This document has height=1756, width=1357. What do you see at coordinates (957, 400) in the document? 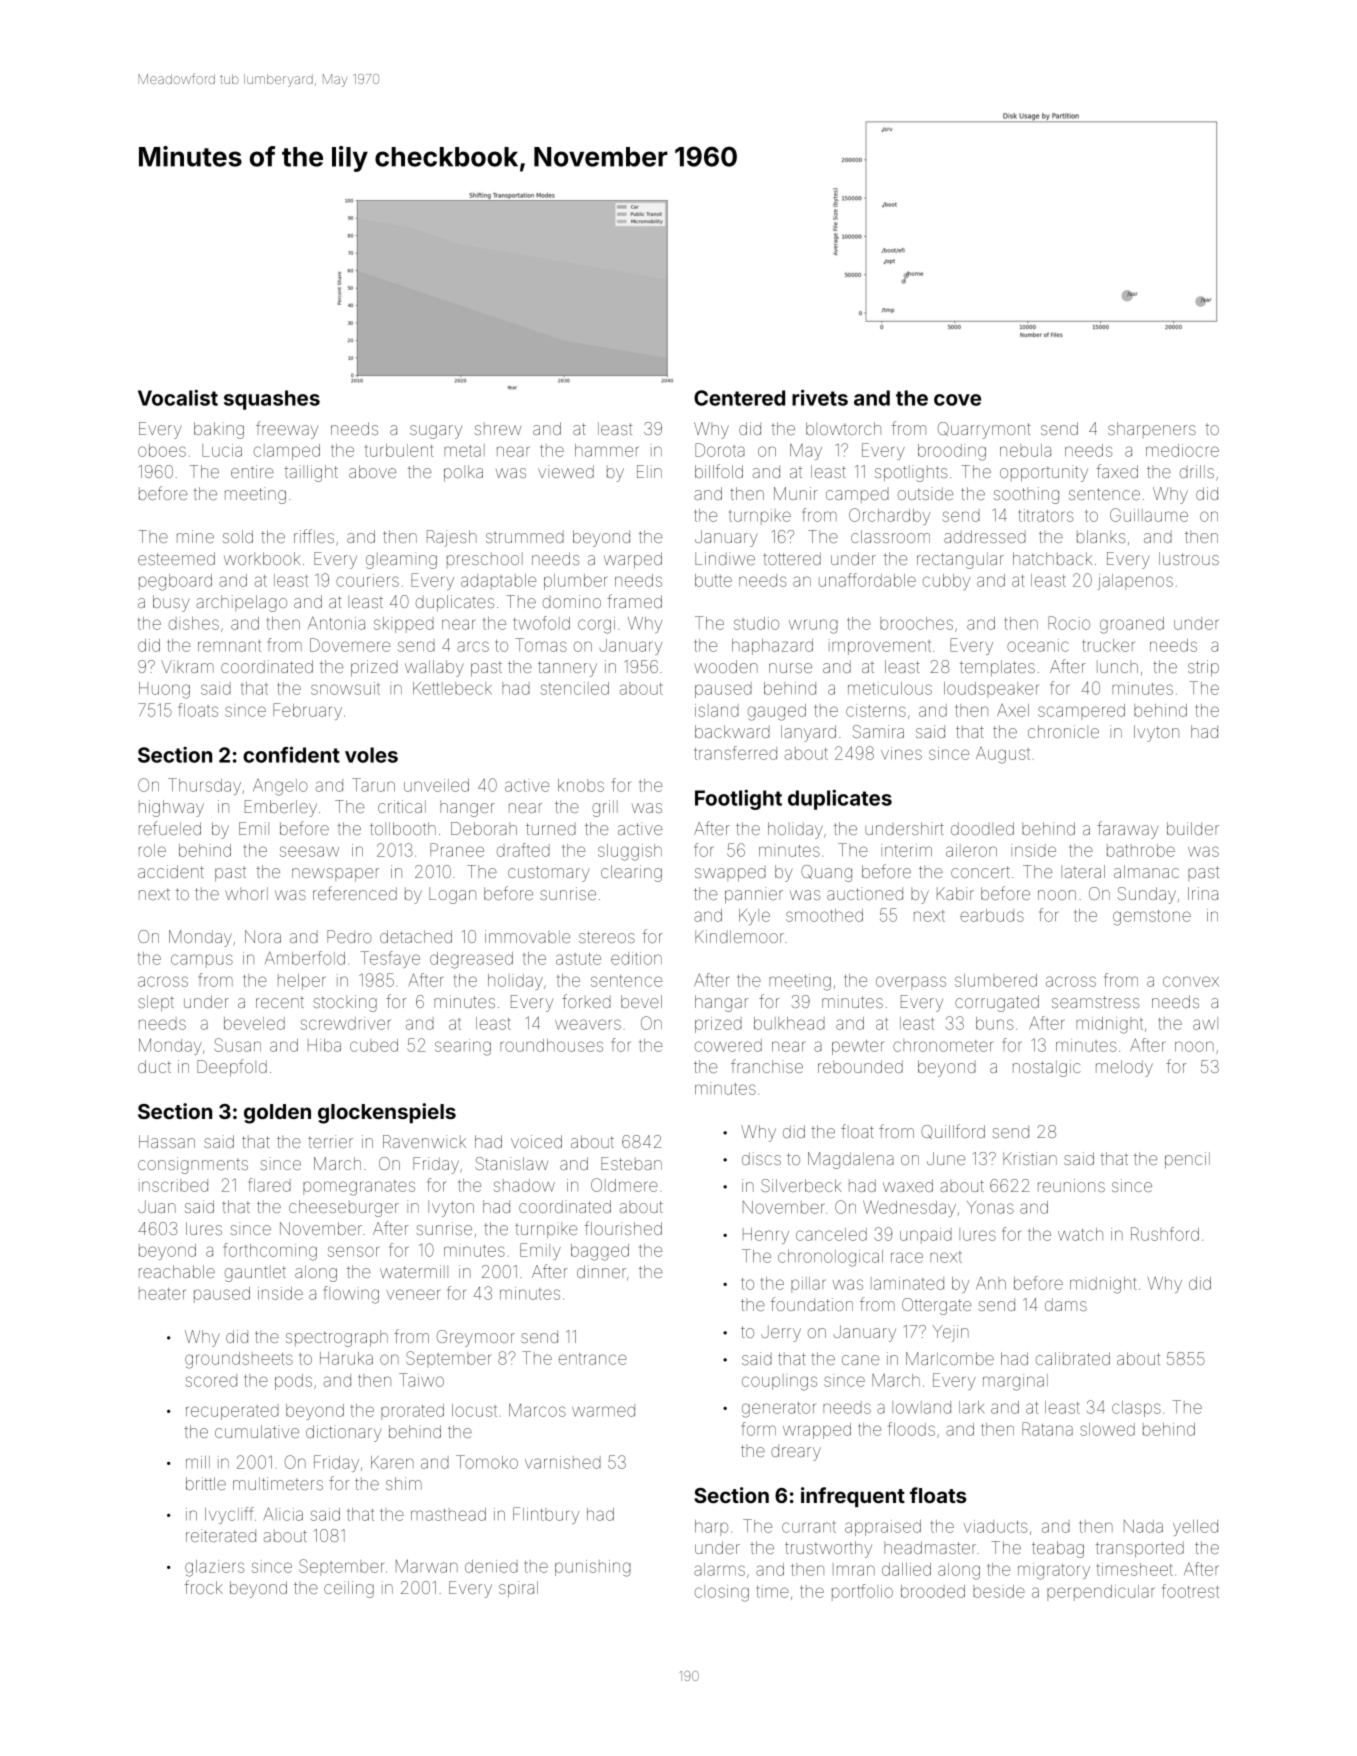
I see `cove` at bounding box center [957, 400].
